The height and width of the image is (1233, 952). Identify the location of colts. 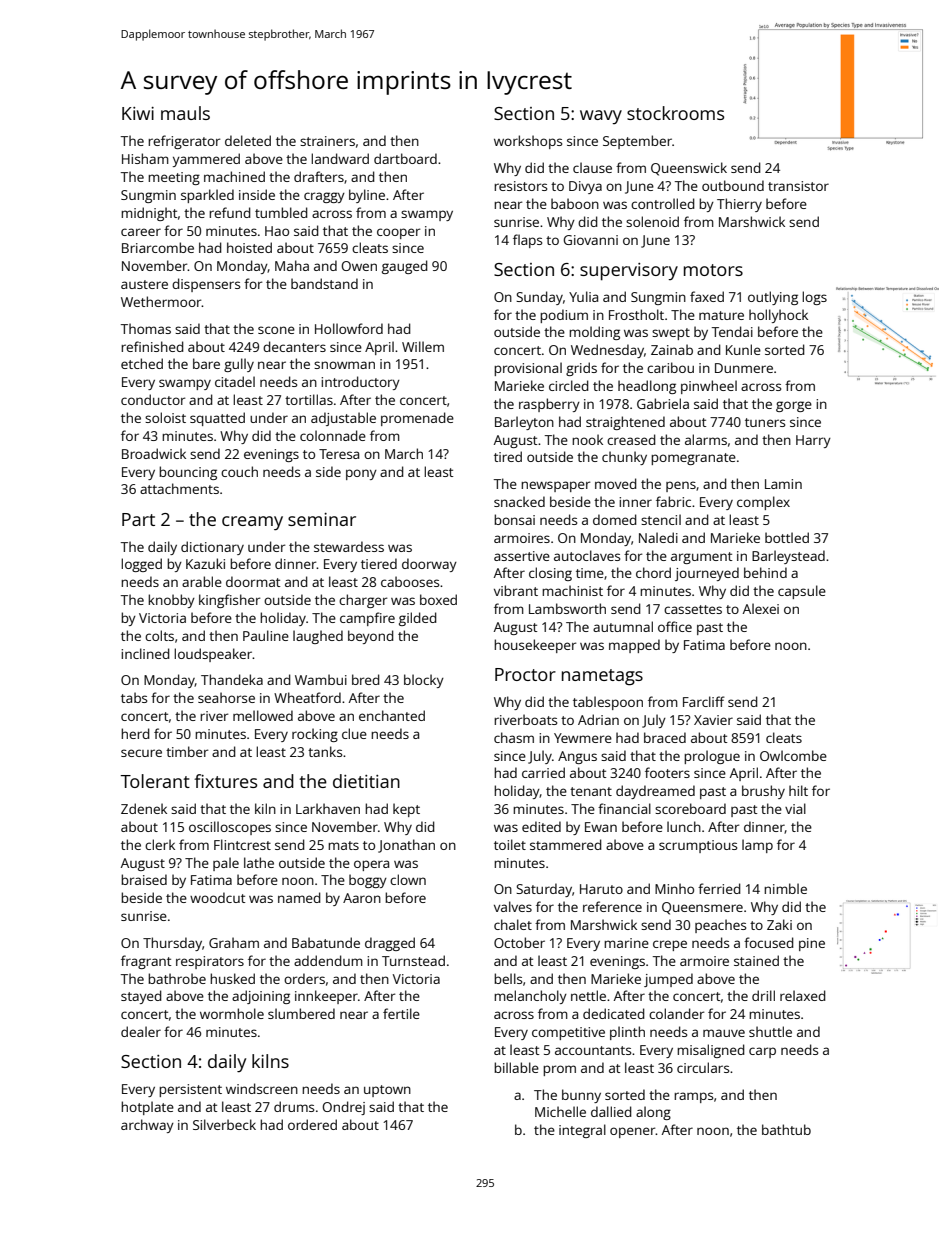
(159, 635).
